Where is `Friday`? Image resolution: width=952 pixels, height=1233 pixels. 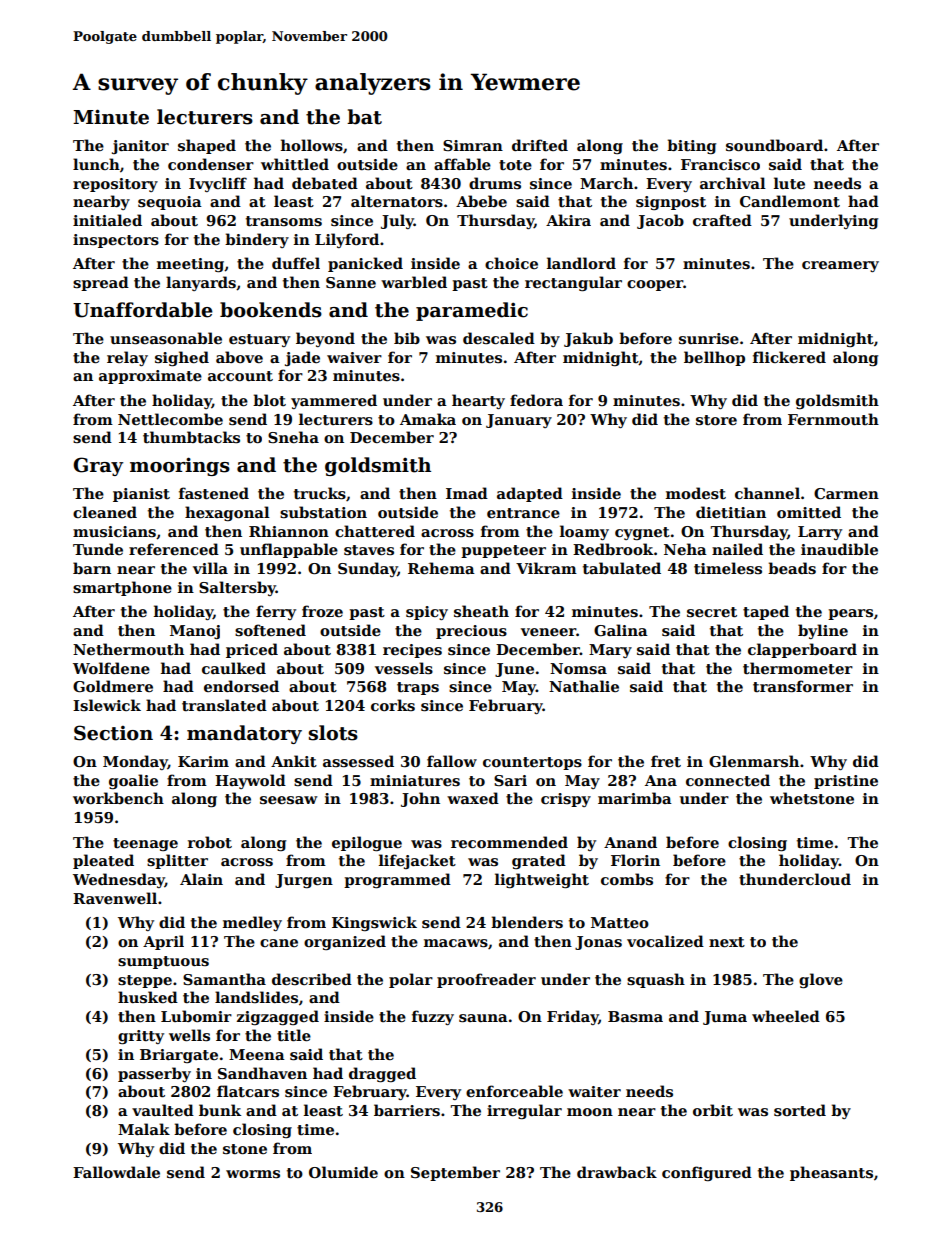 Friday is located at coordinates (573, 1017).
